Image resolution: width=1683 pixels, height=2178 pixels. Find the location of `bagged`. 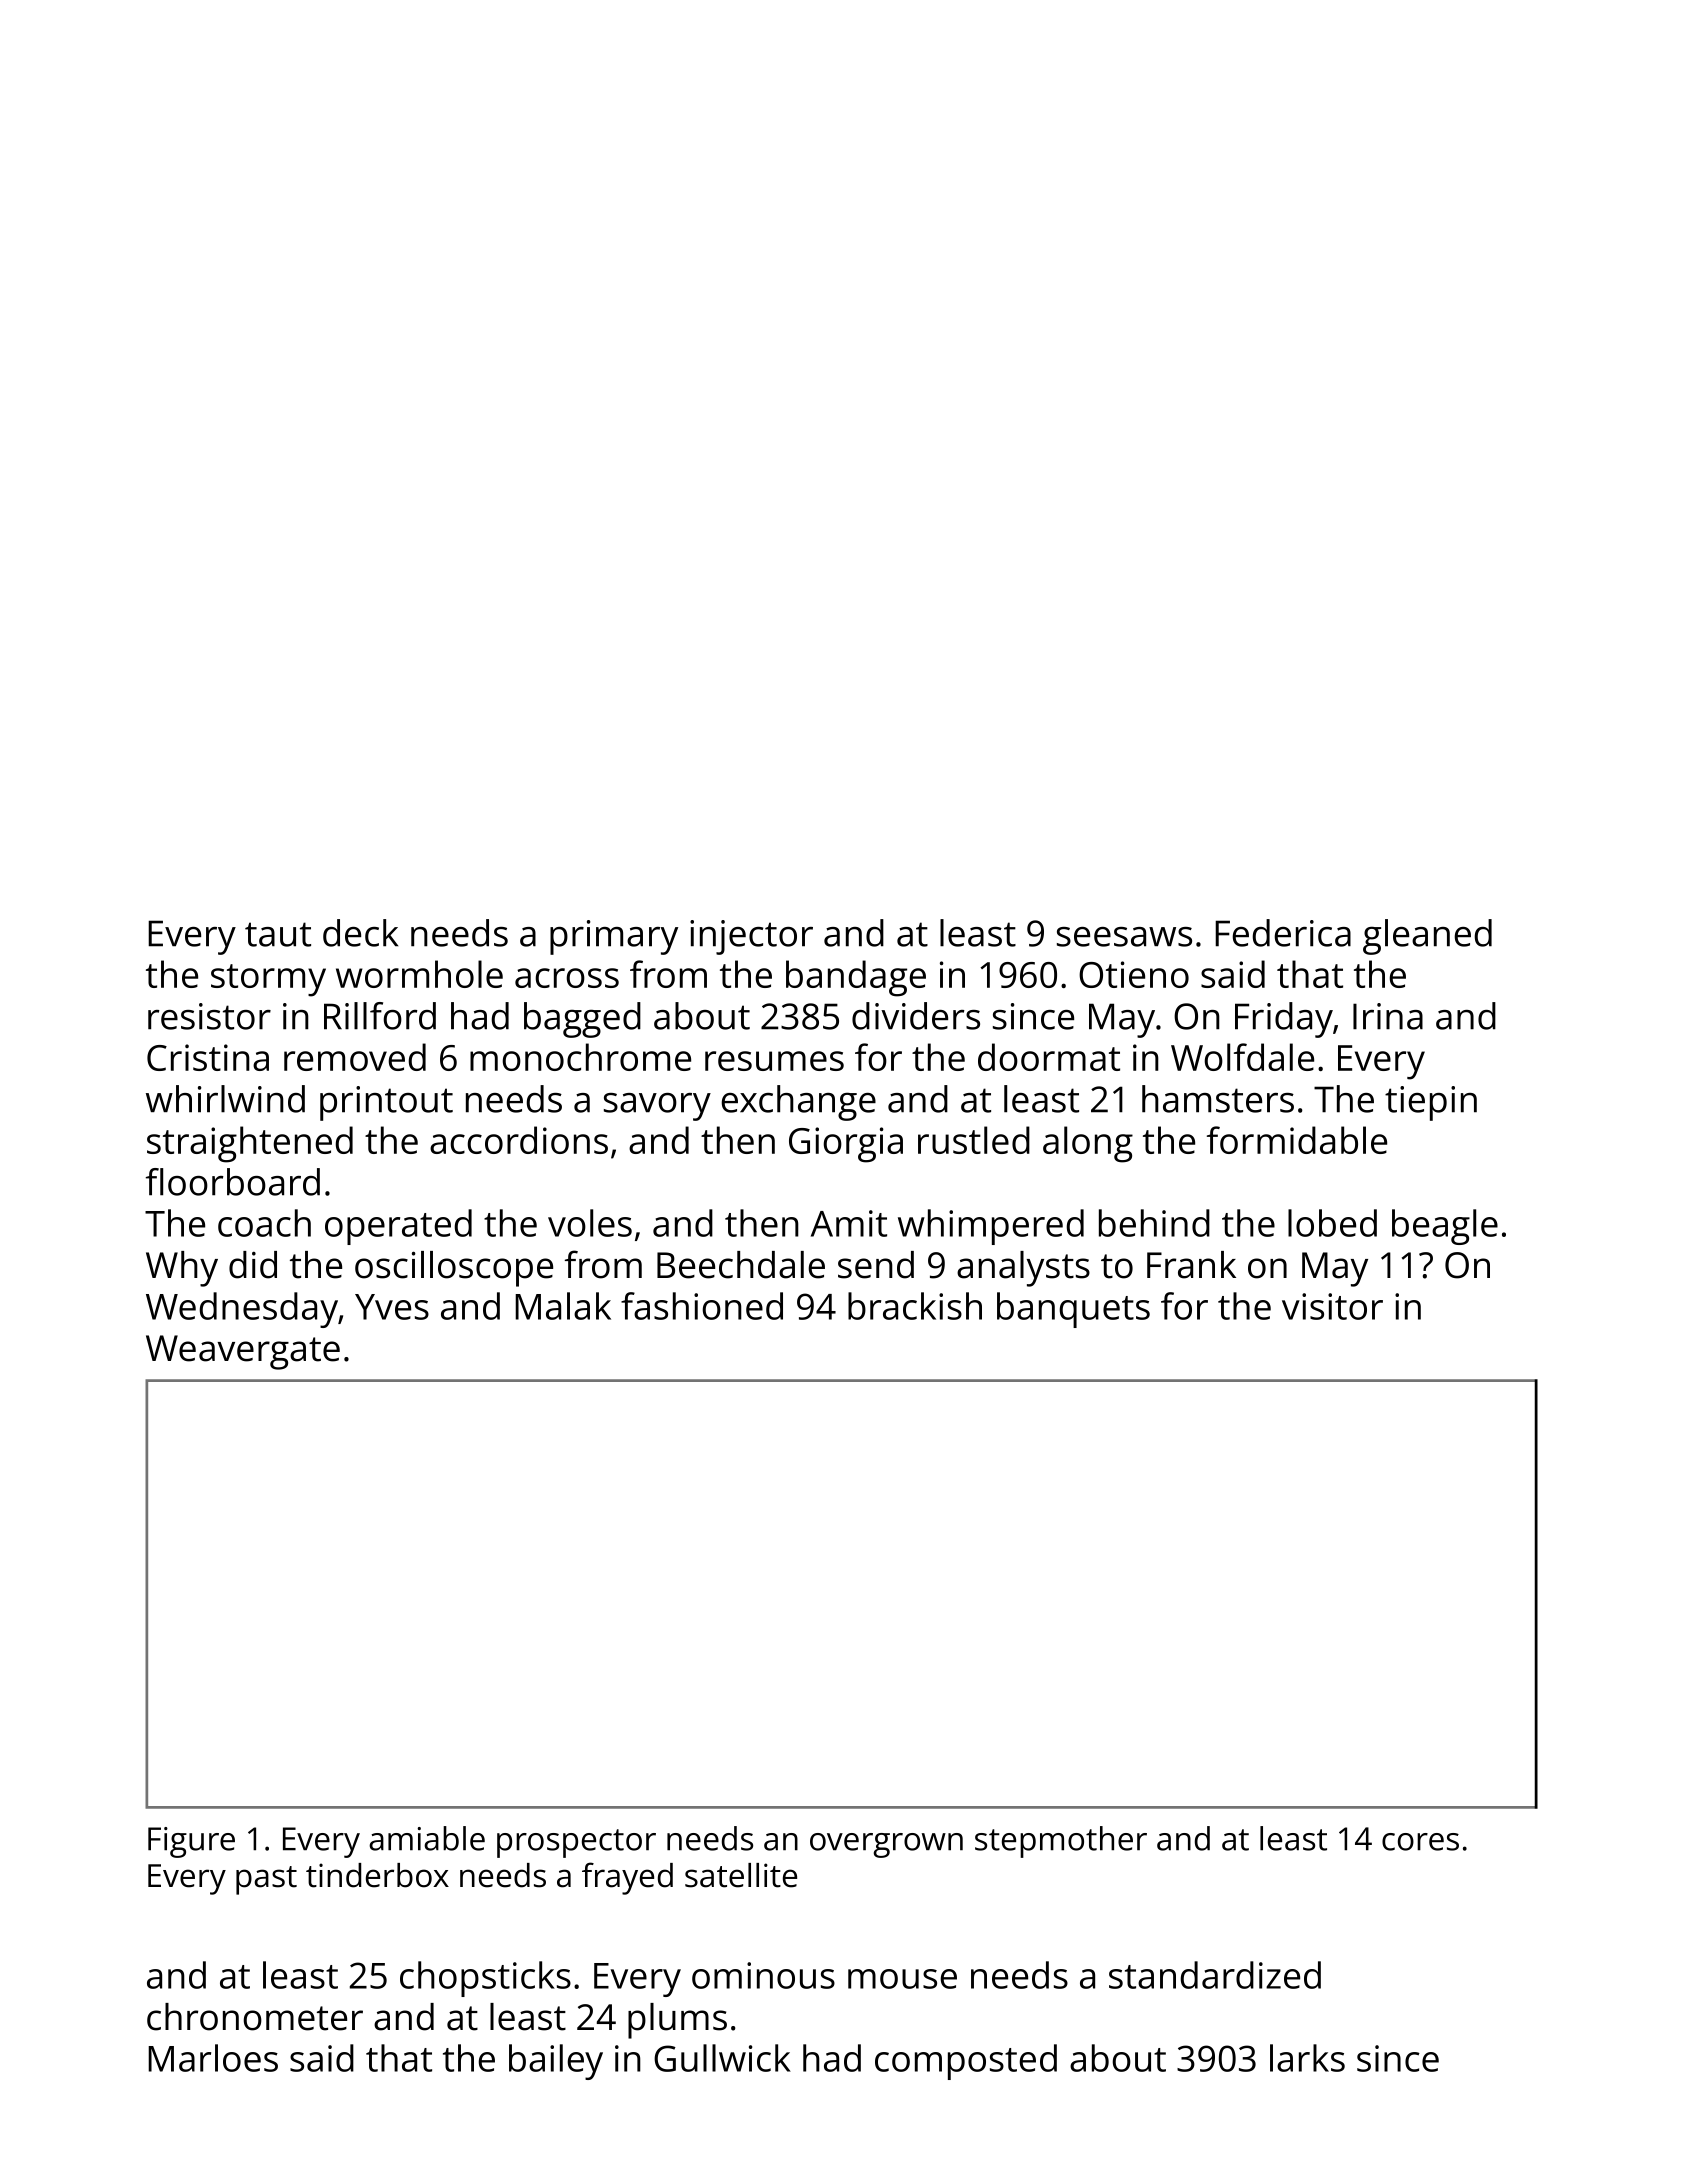

bagged is located at coordinates (582, 1020).
